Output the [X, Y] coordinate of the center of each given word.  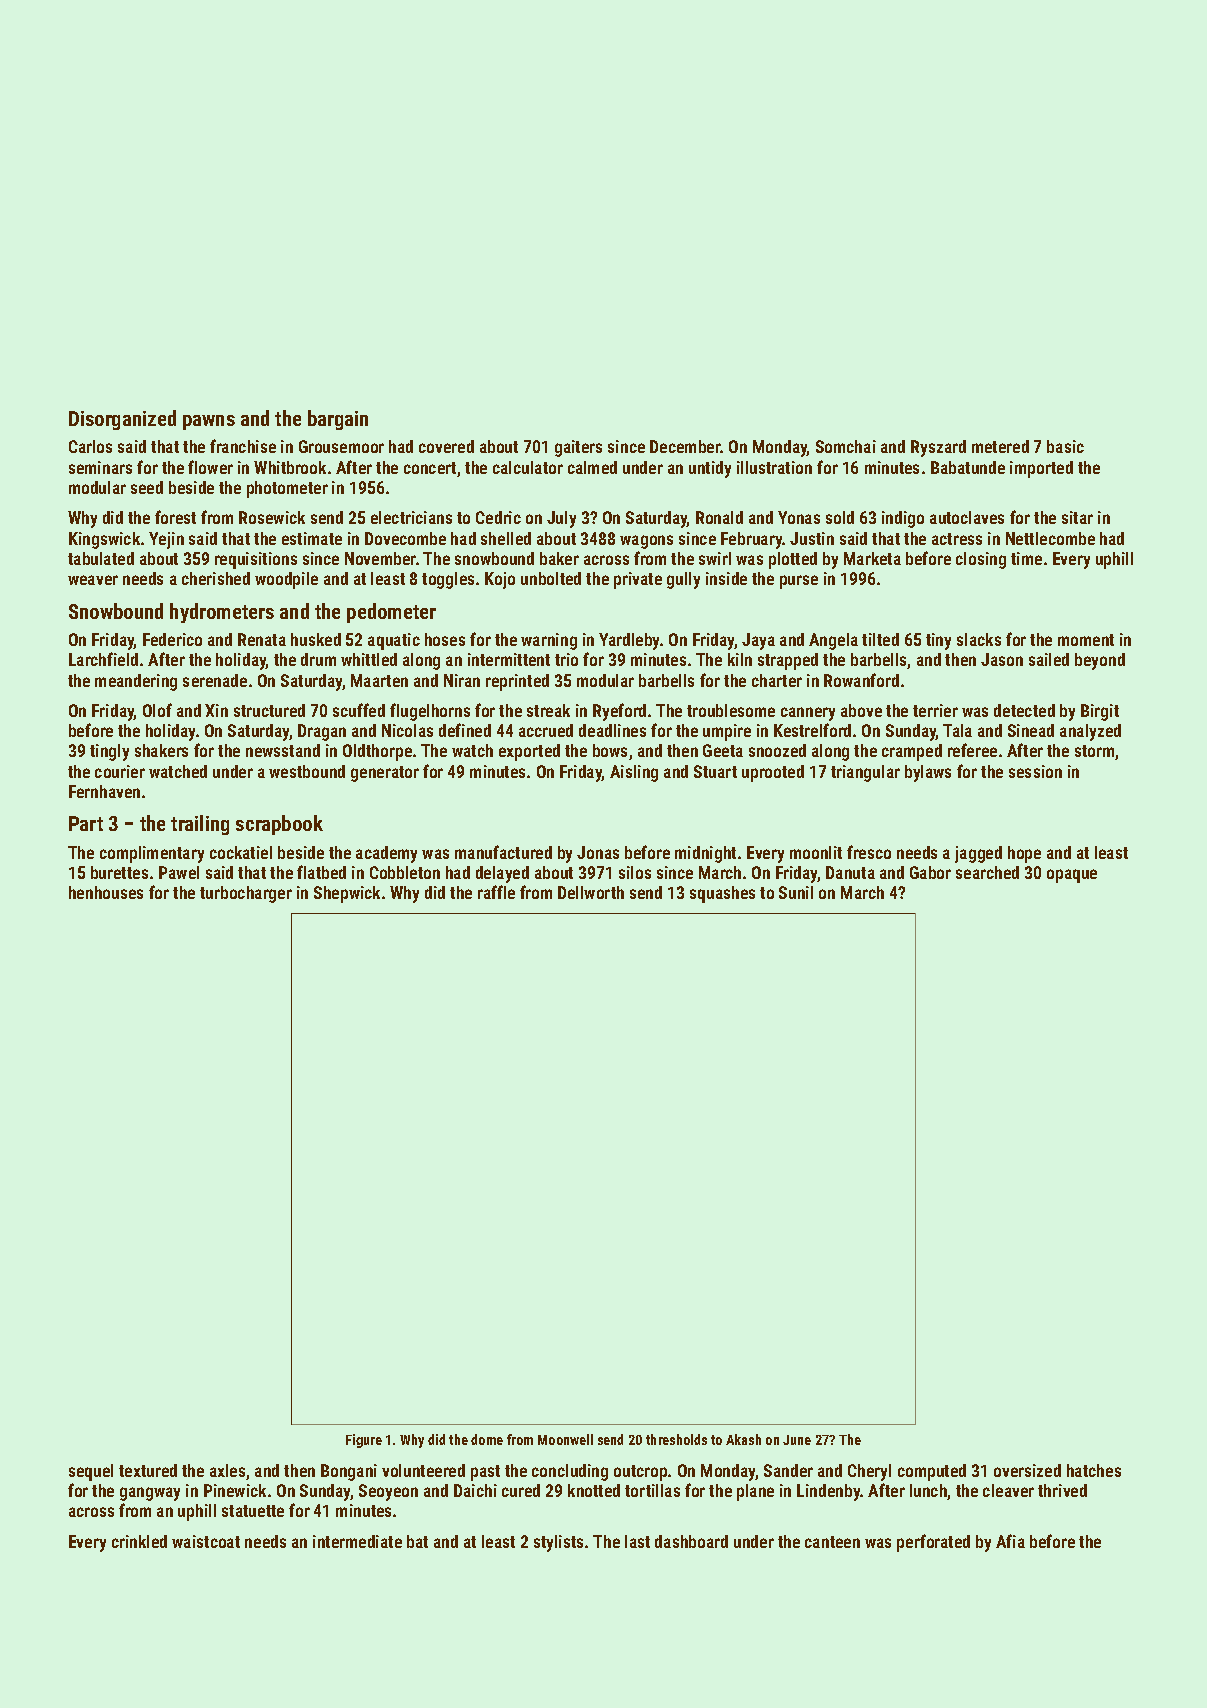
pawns [209, 422]
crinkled [139, 1541]
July [561, 519]
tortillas [652, 1490]
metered [1000, 446]
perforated [933, 1543]
